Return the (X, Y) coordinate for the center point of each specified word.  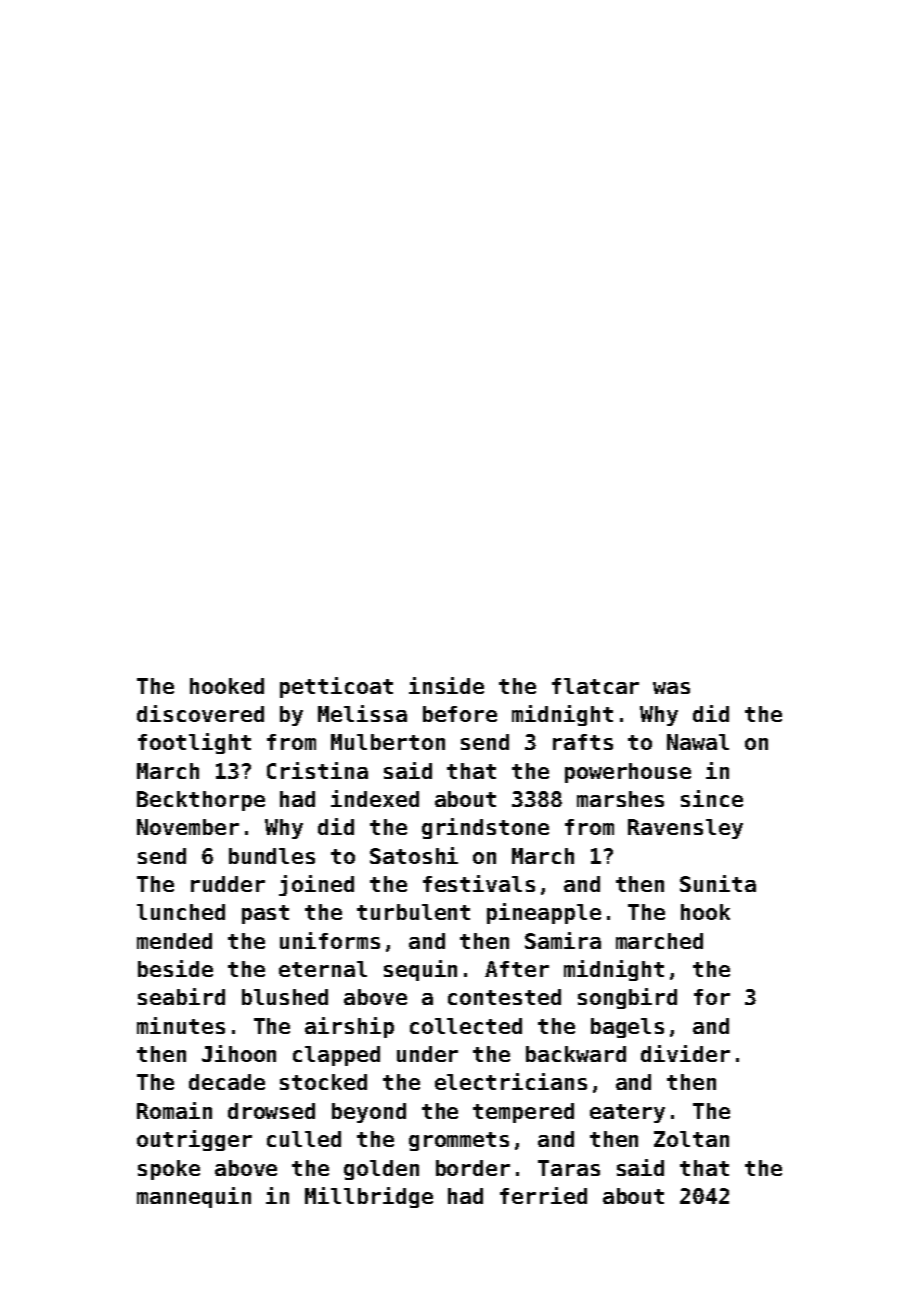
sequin (420, 970)
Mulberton (388, 742)
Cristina (317, 770)
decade (227, 1082)
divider (685, 1053)
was (671, 688)
